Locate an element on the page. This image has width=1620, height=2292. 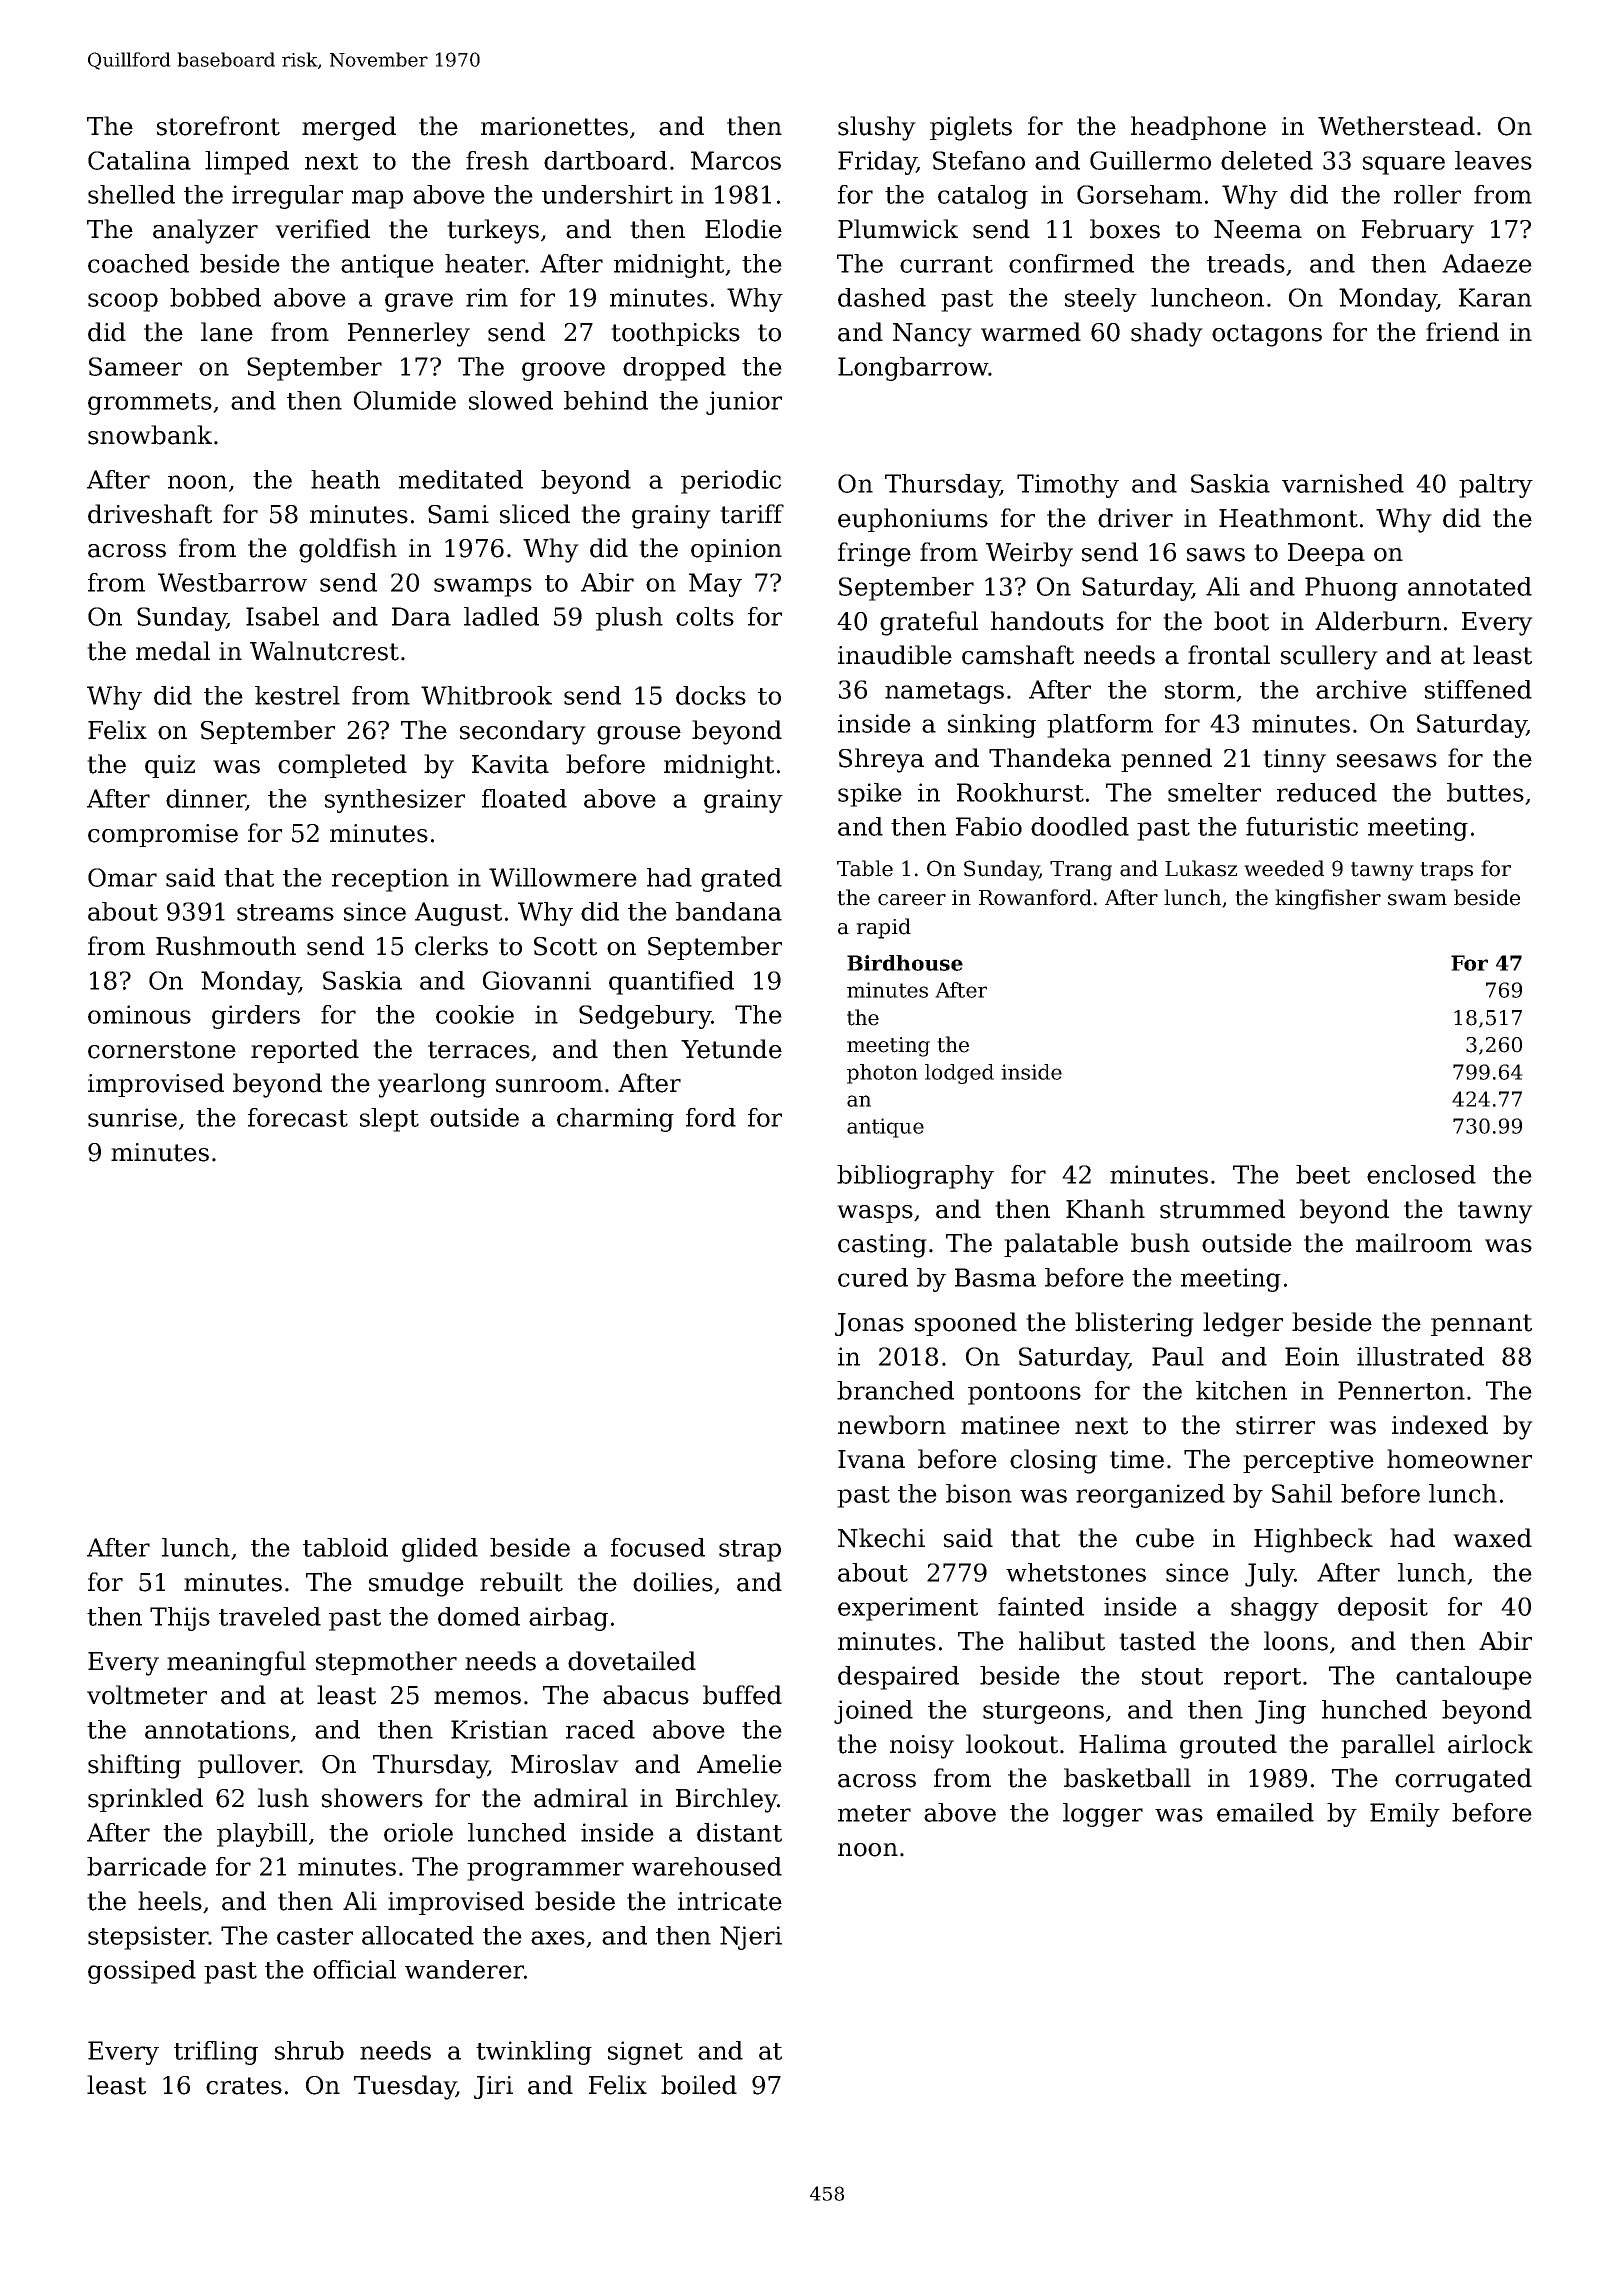
Adaeze is located at coordinates (1487, 263).
